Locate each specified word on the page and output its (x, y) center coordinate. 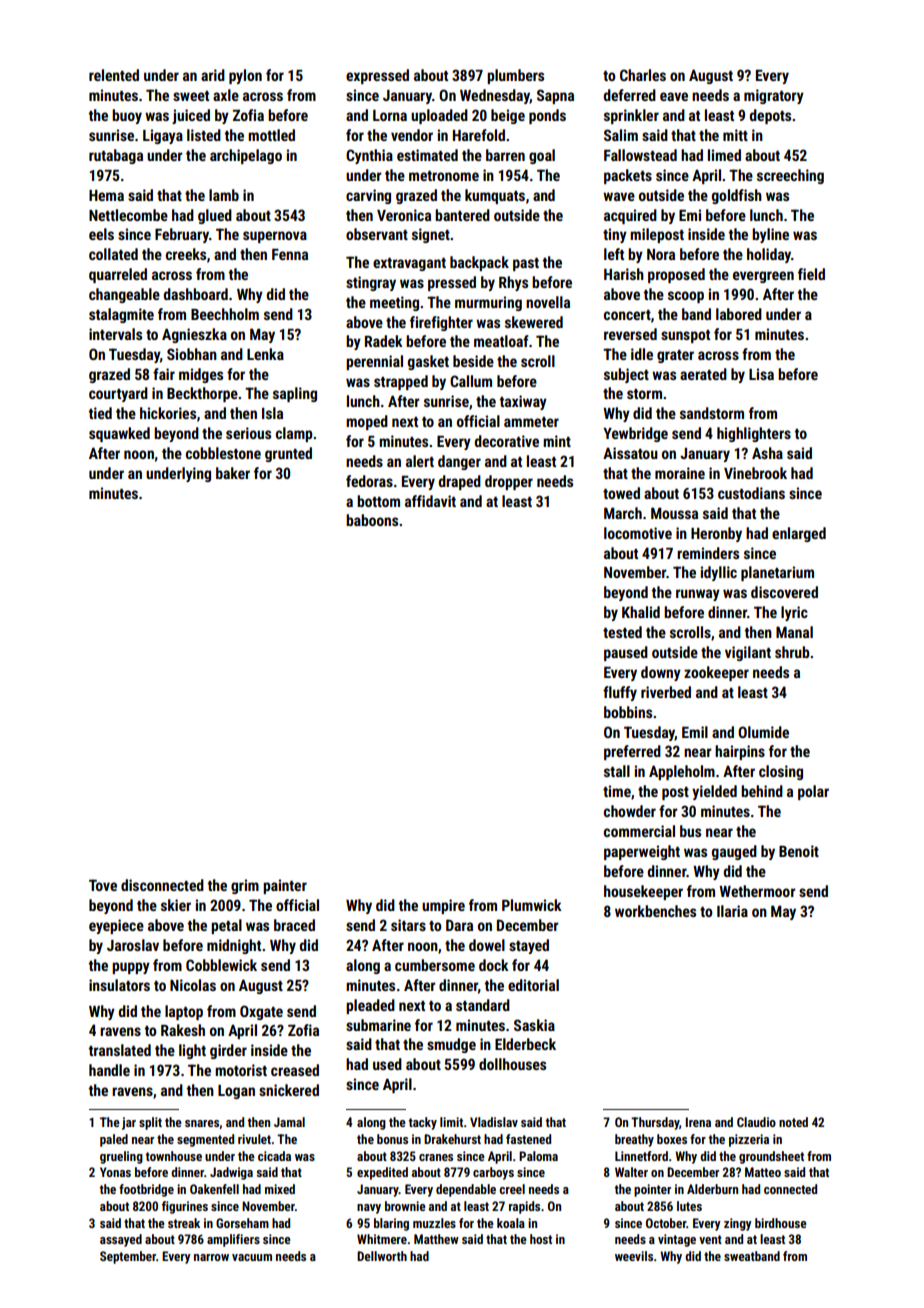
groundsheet (771, 1157)
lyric (794, 613)
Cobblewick (221, 965)
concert (627, 315)
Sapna (555, 96)
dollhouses (512, 1064)
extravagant (409, 264)
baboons (372, 520)
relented (114, 75)
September (128, 1257)
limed (724, 155)
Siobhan (192, 354)
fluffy (620, 693)
